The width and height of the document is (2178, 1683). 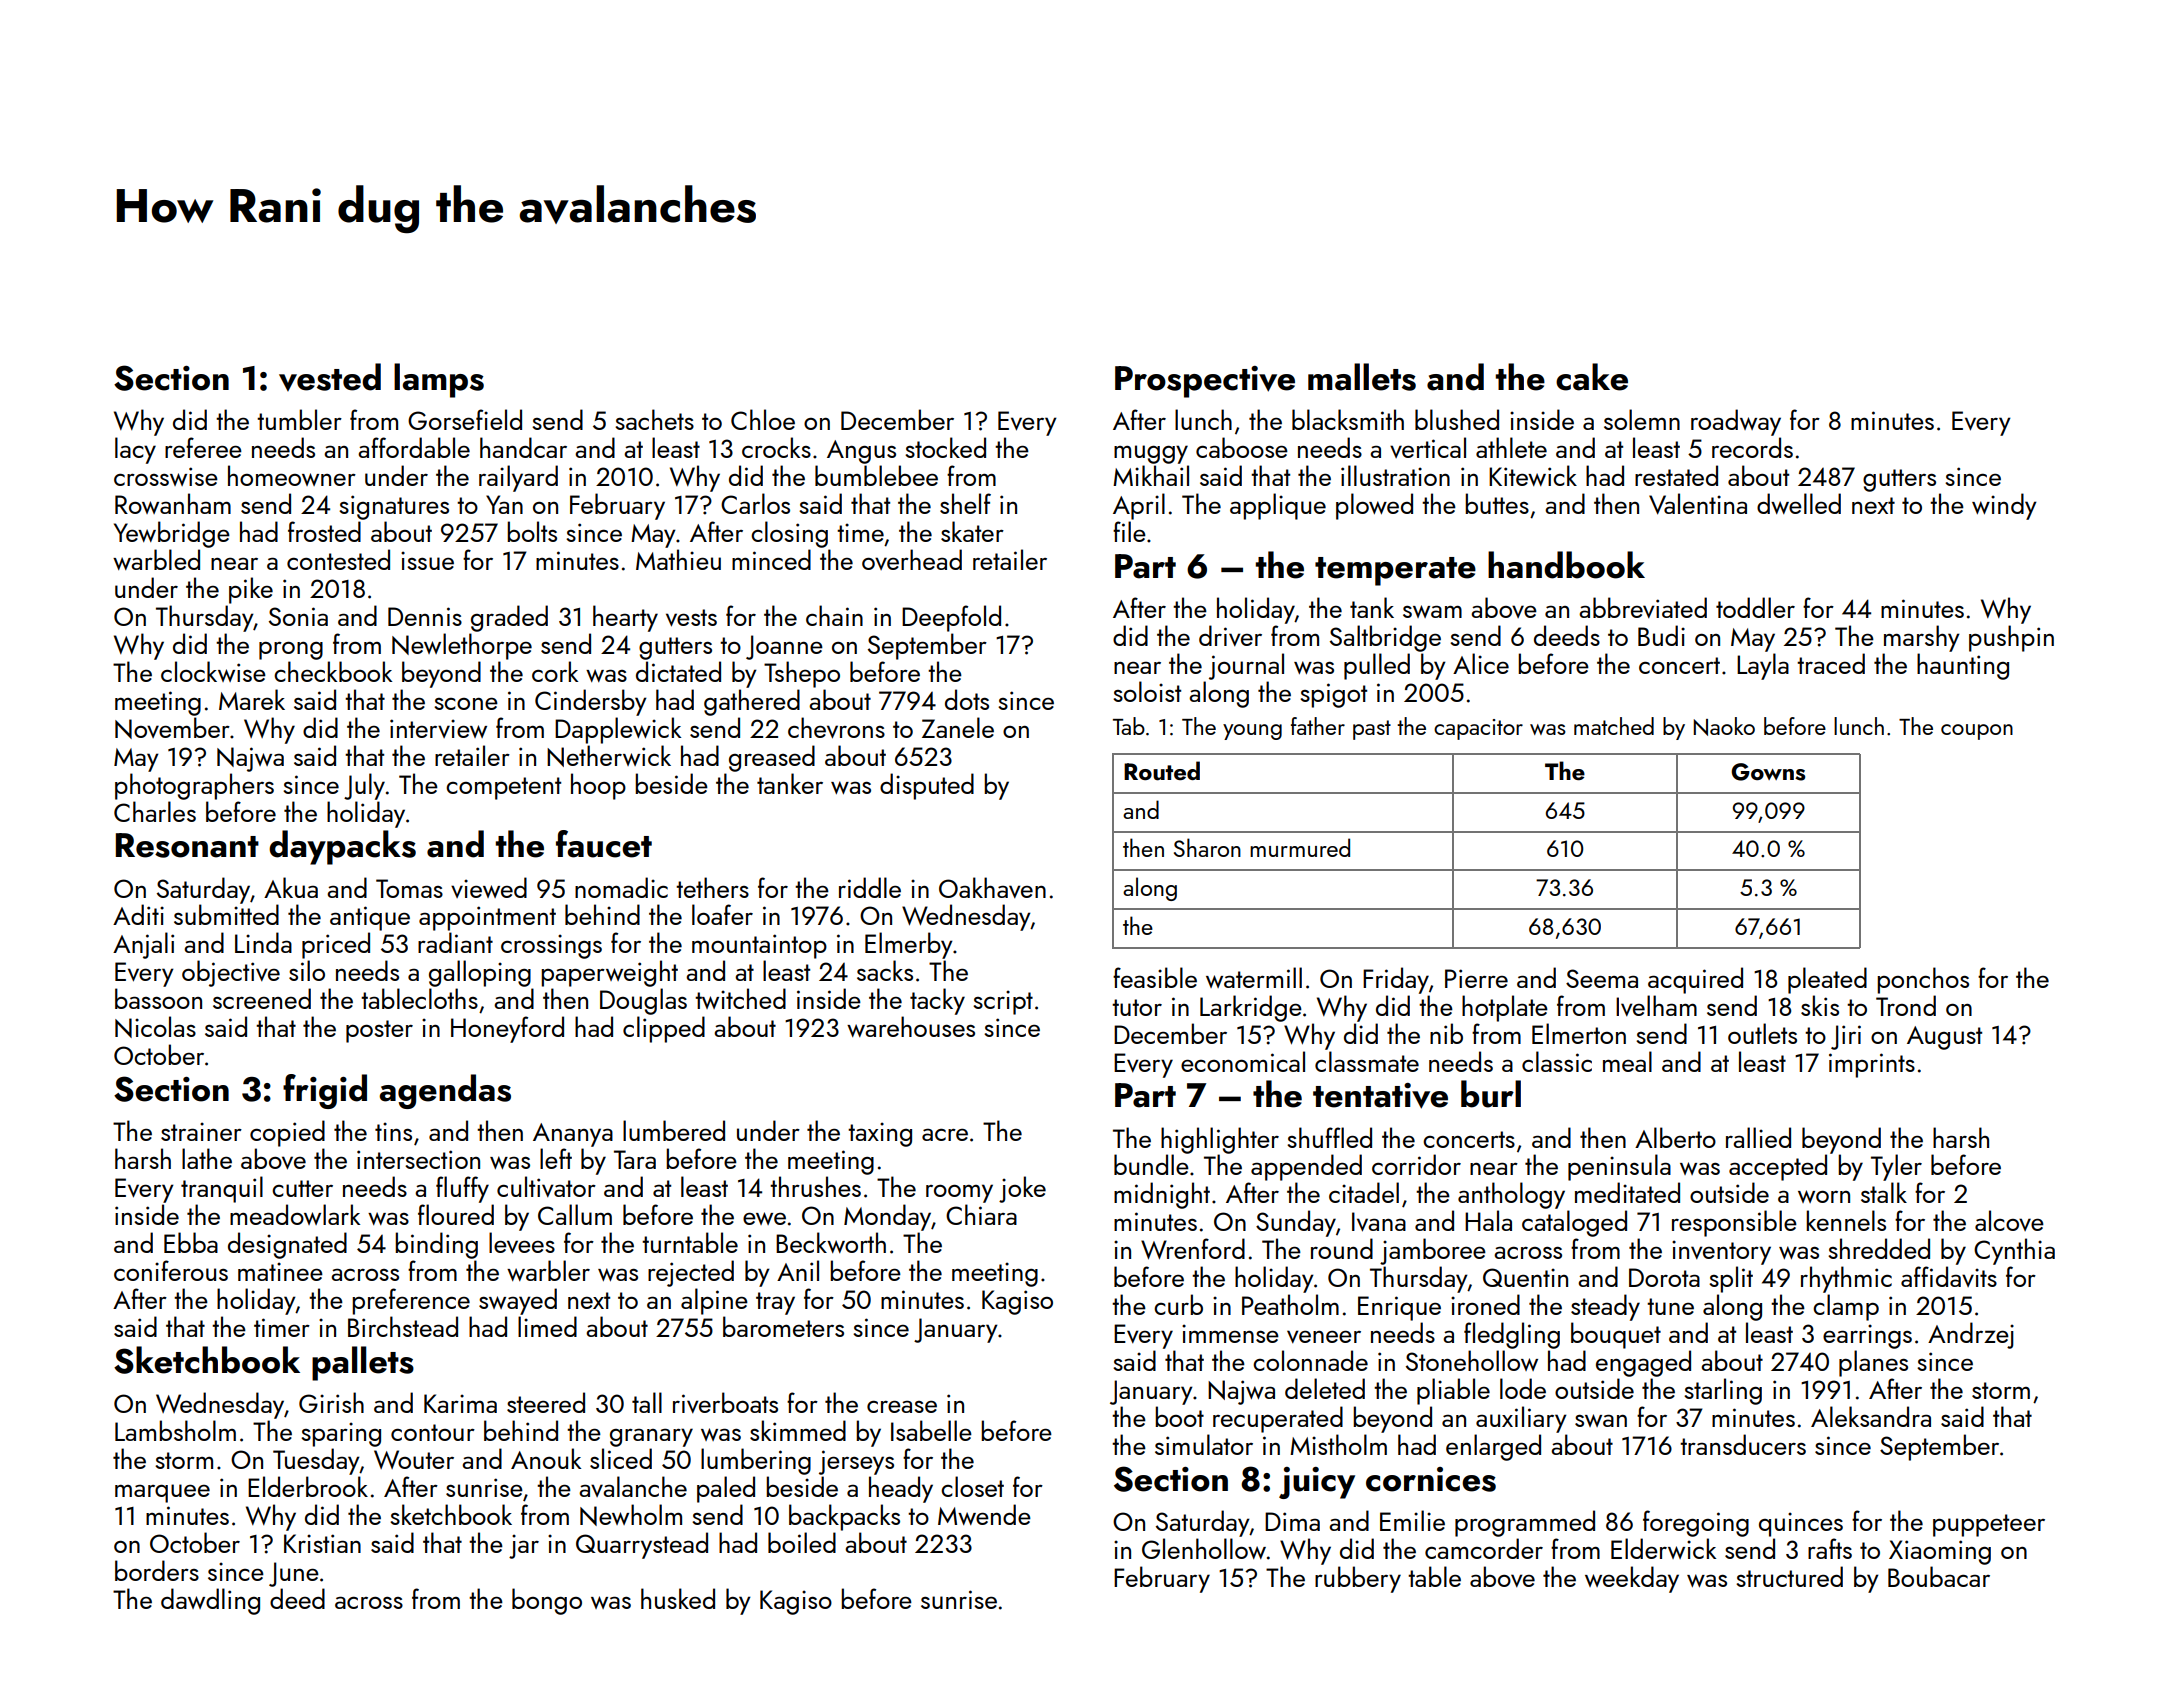 What do you see at coordinates (210, 1601) in the document?
I see `dawdling` at bounding box center [210, 1601].
